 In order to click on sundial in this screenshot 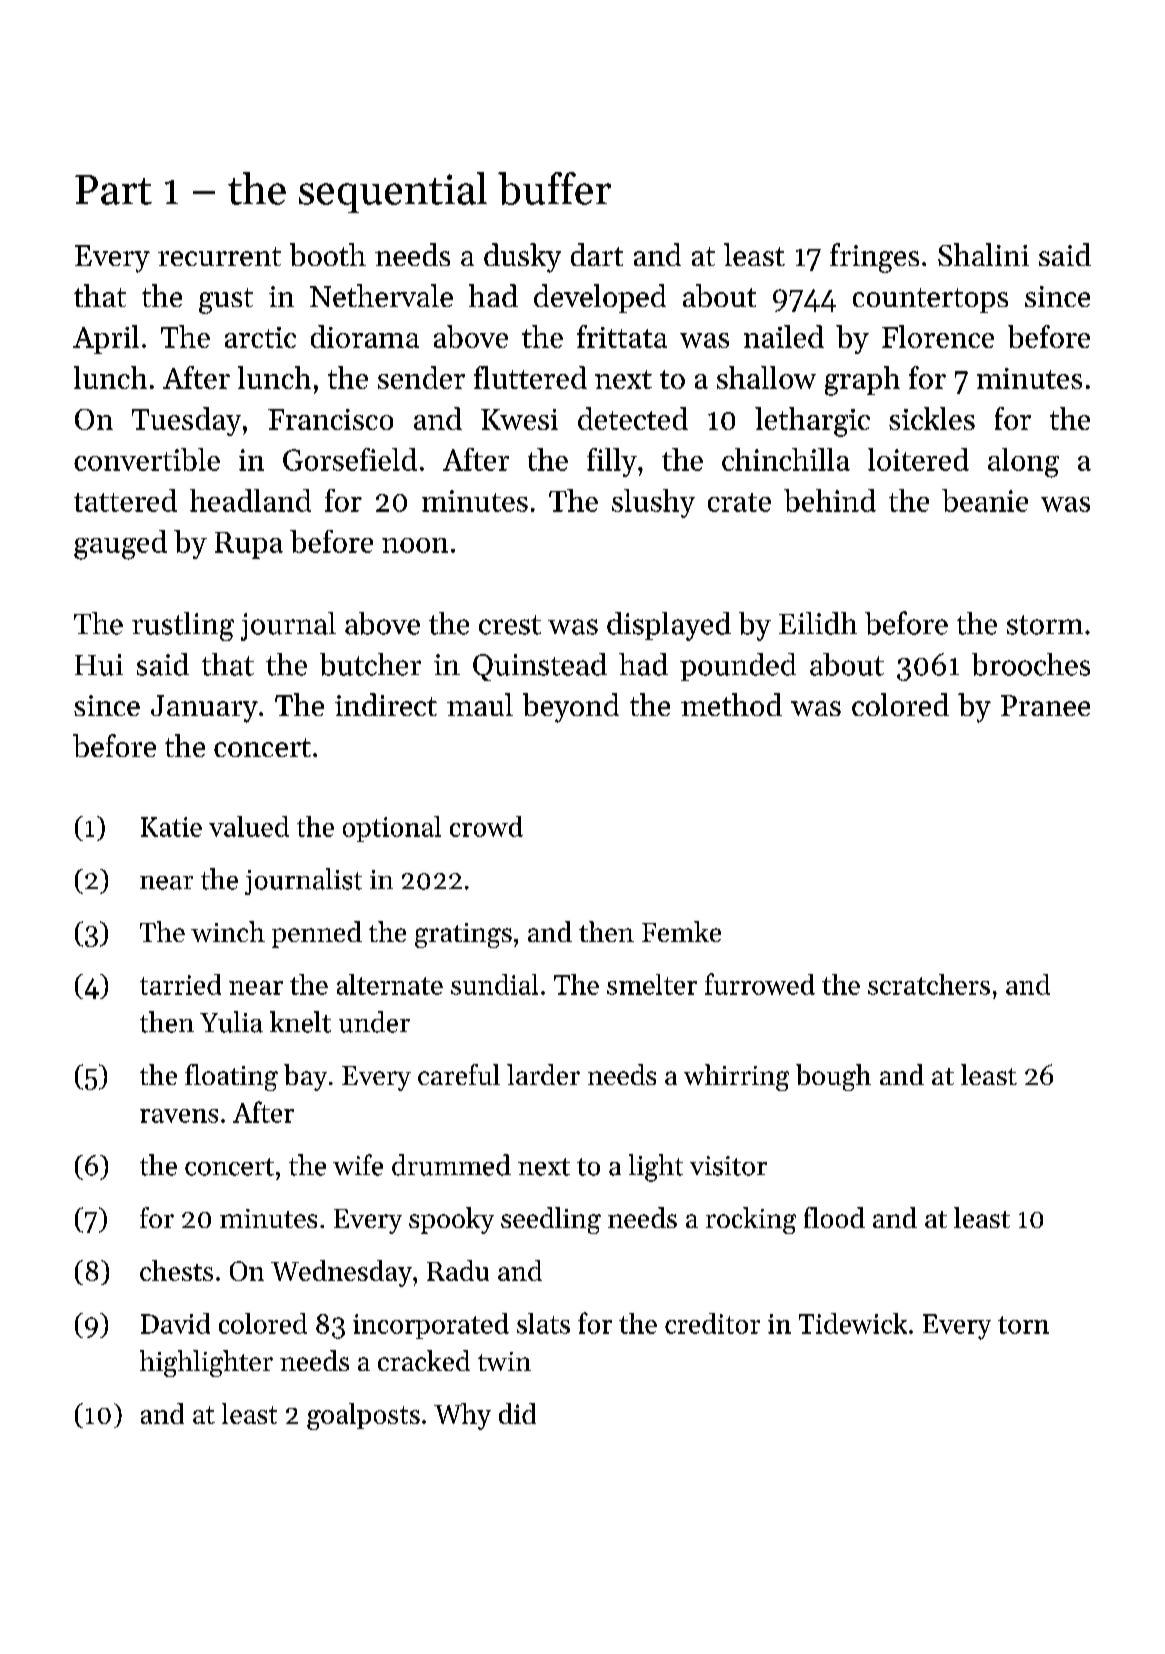, I will do `click(494, 984)`.
